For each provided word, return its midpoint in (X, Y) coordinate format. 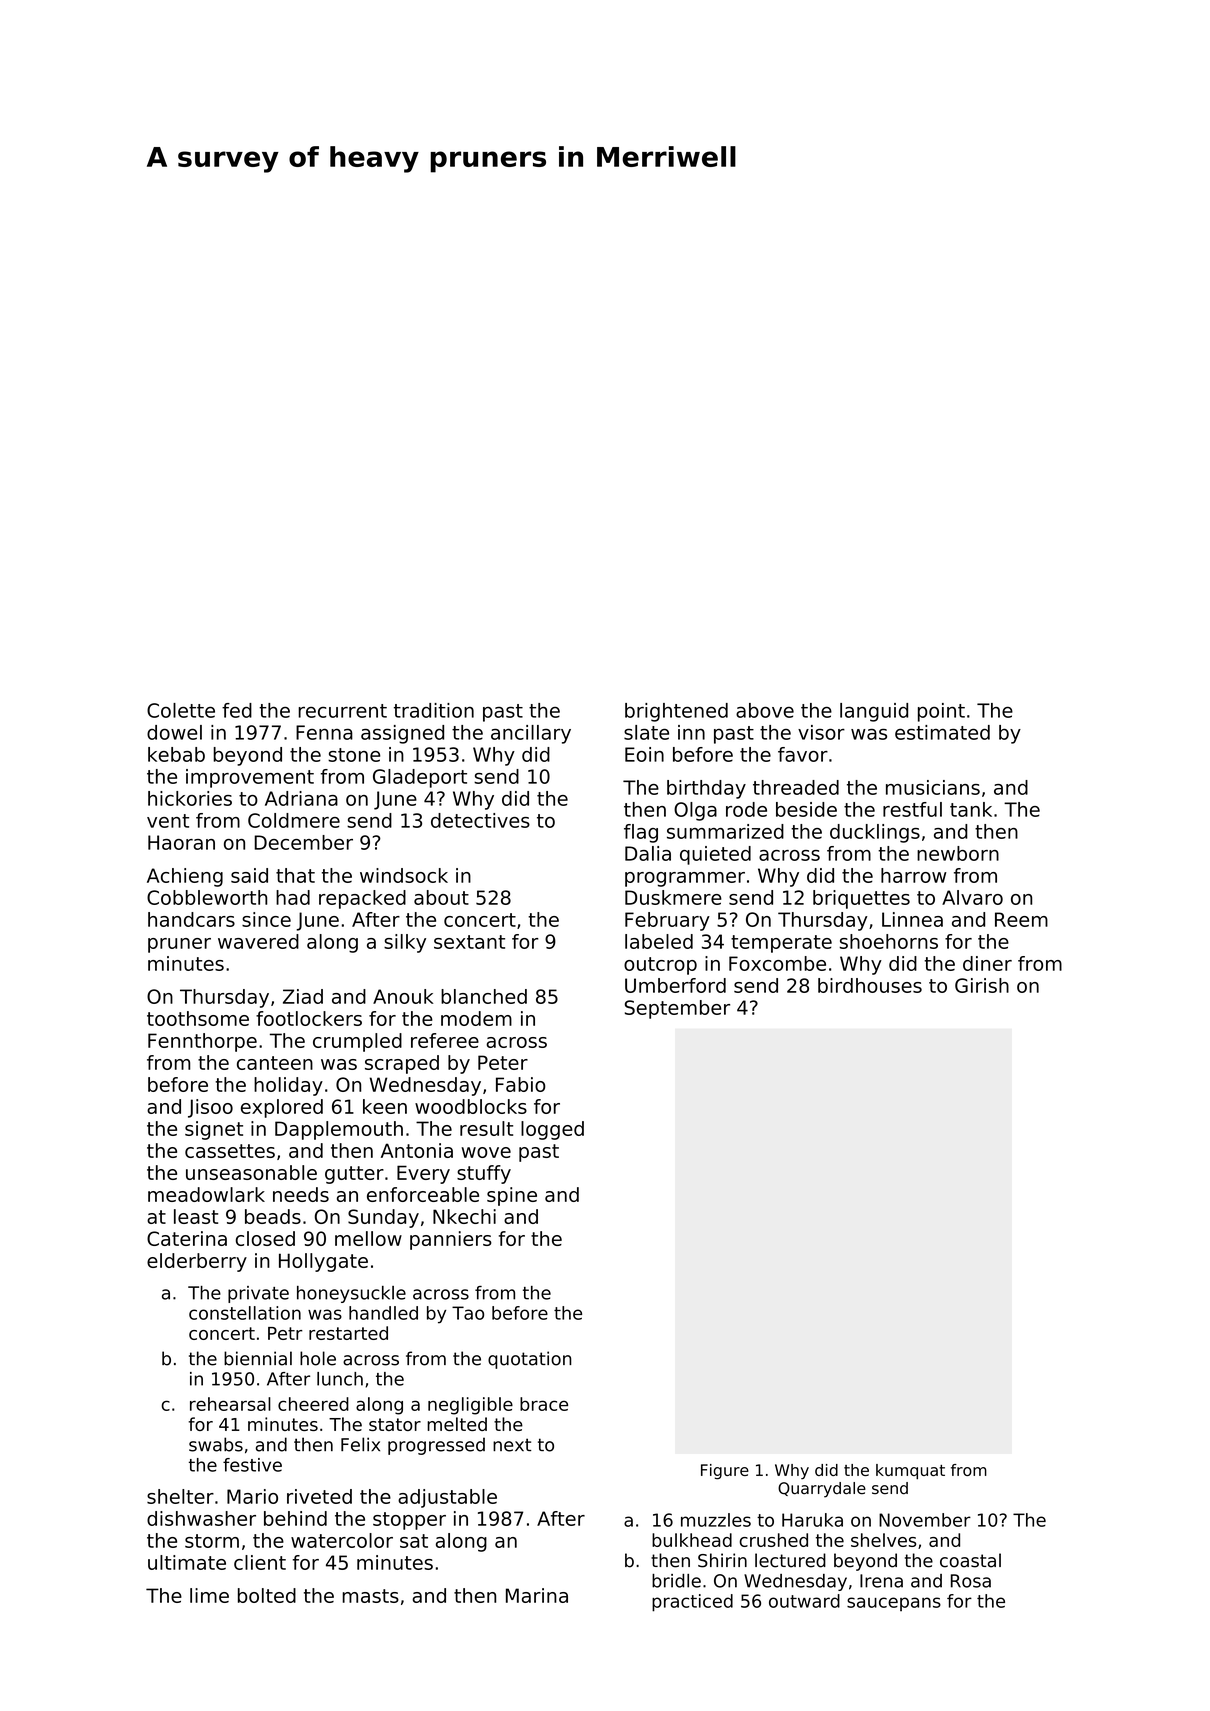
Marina (537, 1595)
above (765, 710)
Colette (181, 710)
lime (209, 1595)
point (941, 712)
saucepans (894, 1604)
